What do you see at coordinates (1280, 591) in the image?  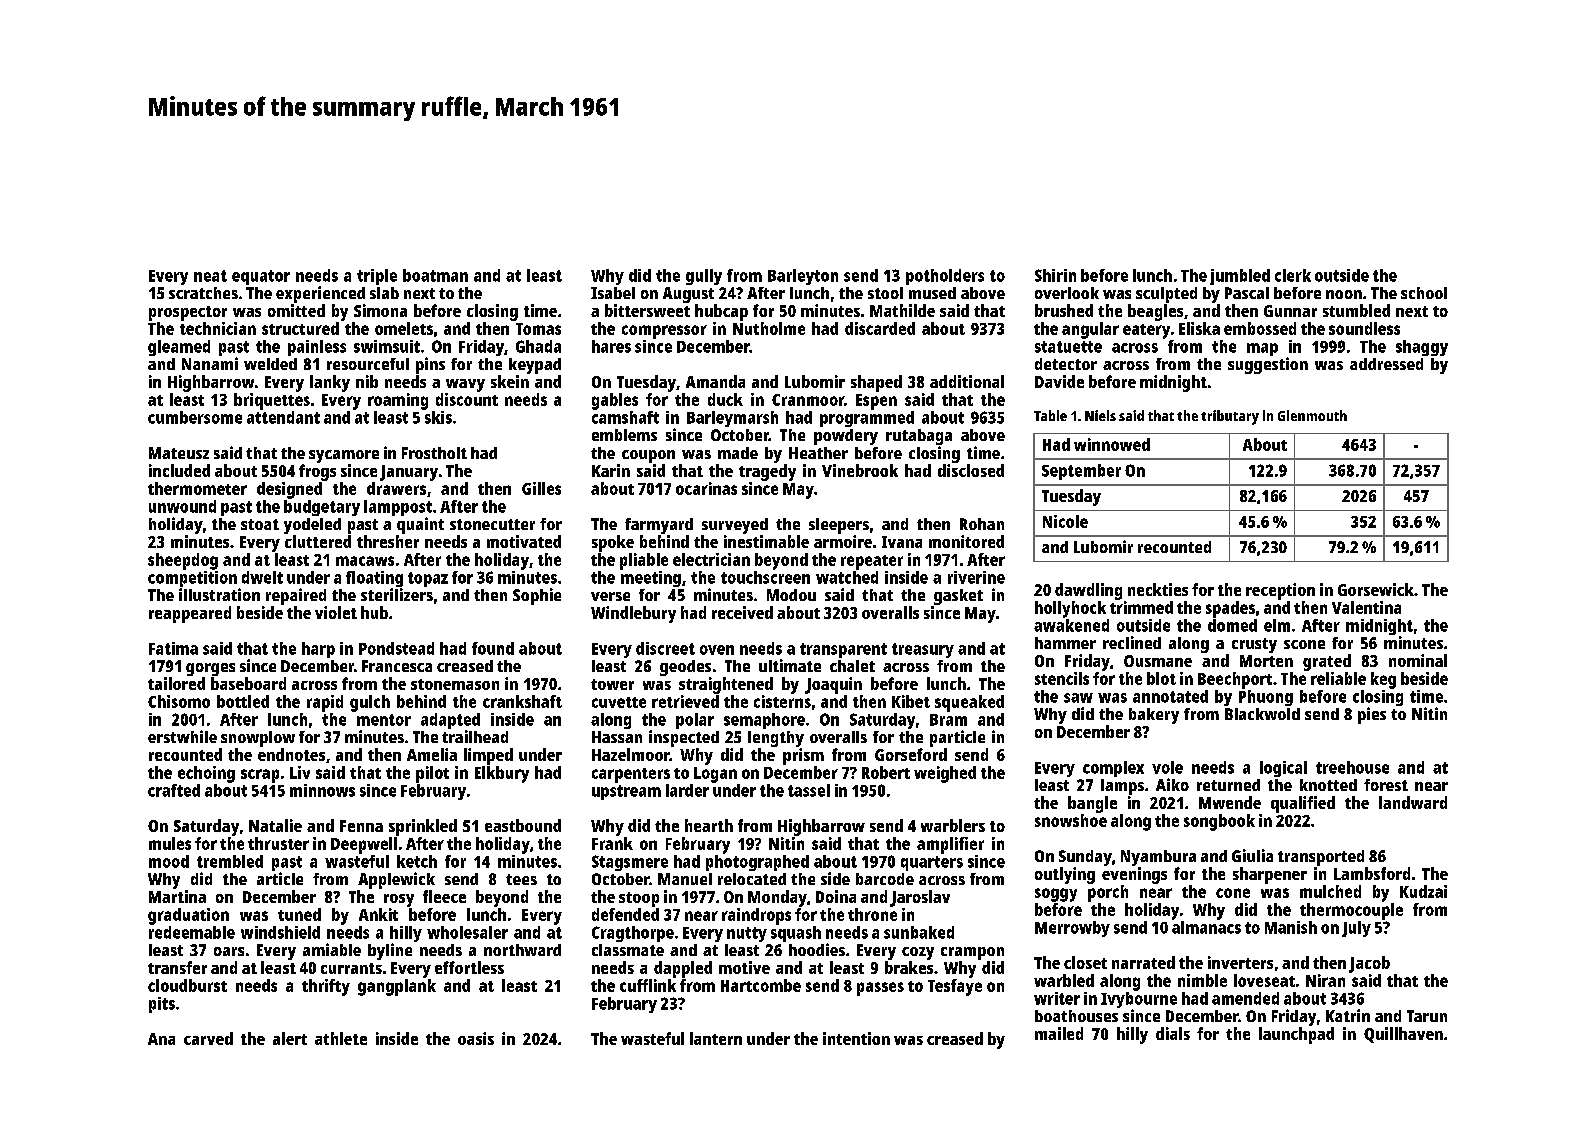 I see `reception` at bounding box center [1280, 591].
